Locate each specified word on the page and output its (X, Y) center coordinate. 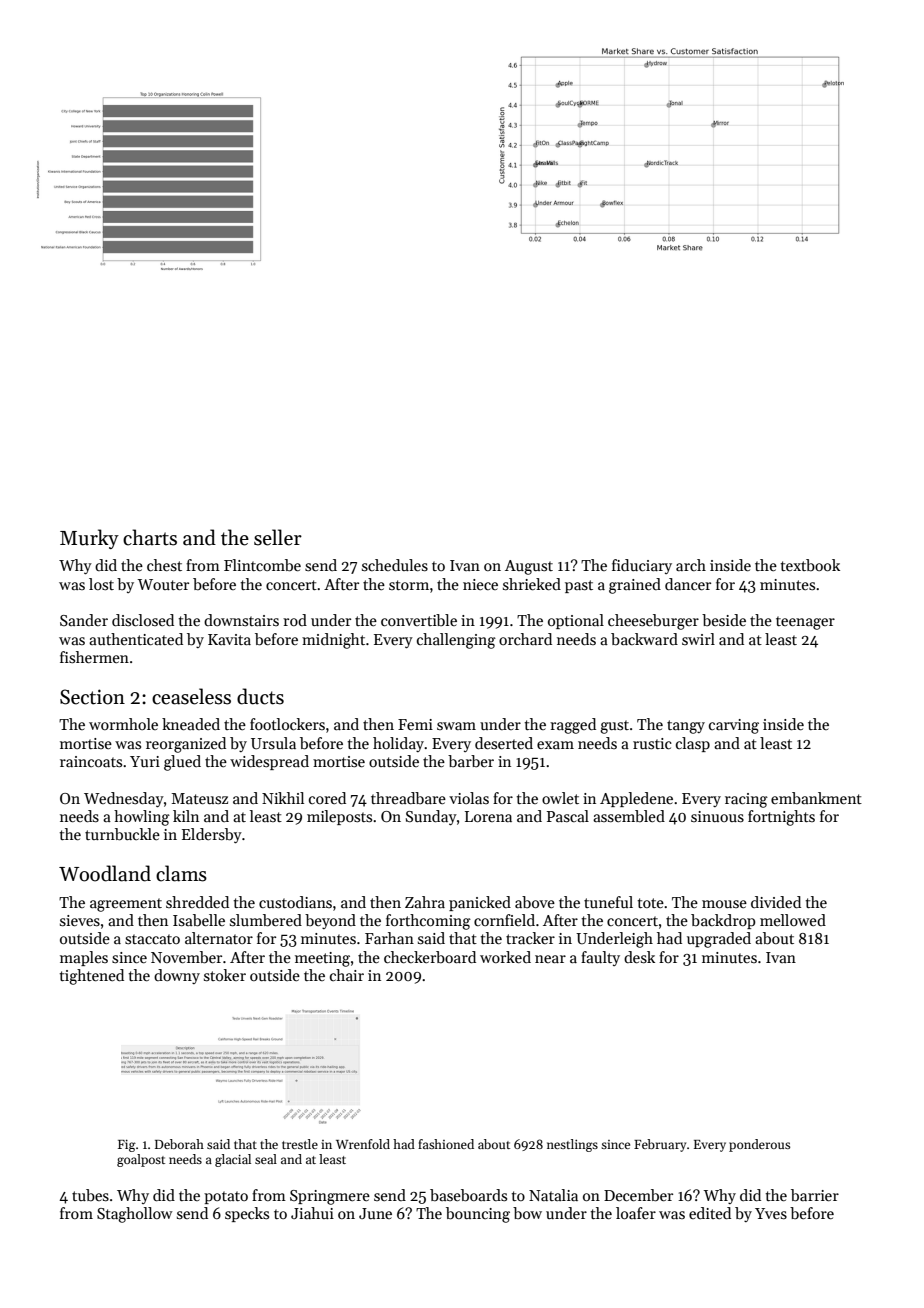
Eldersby (212, 835)
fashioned (446, 1144)
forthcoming (428, 922)
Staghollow (135, 1215)
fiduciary (642, 566)
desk (639, 957)
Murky (89, 539)
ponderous (759, 1145)
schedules (395, 565)
